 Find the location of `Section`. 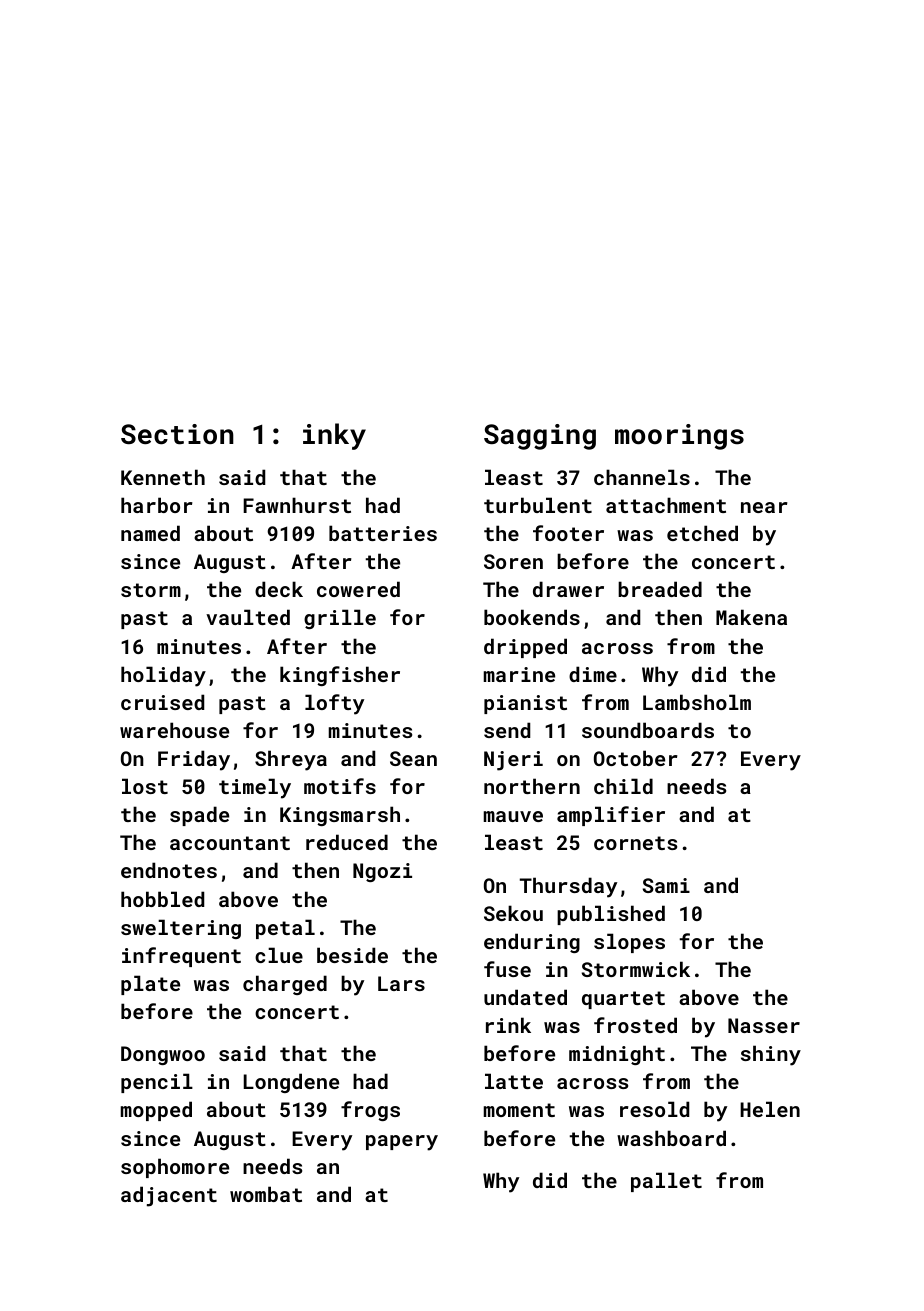

Section is located at coordinates (177, 434).
